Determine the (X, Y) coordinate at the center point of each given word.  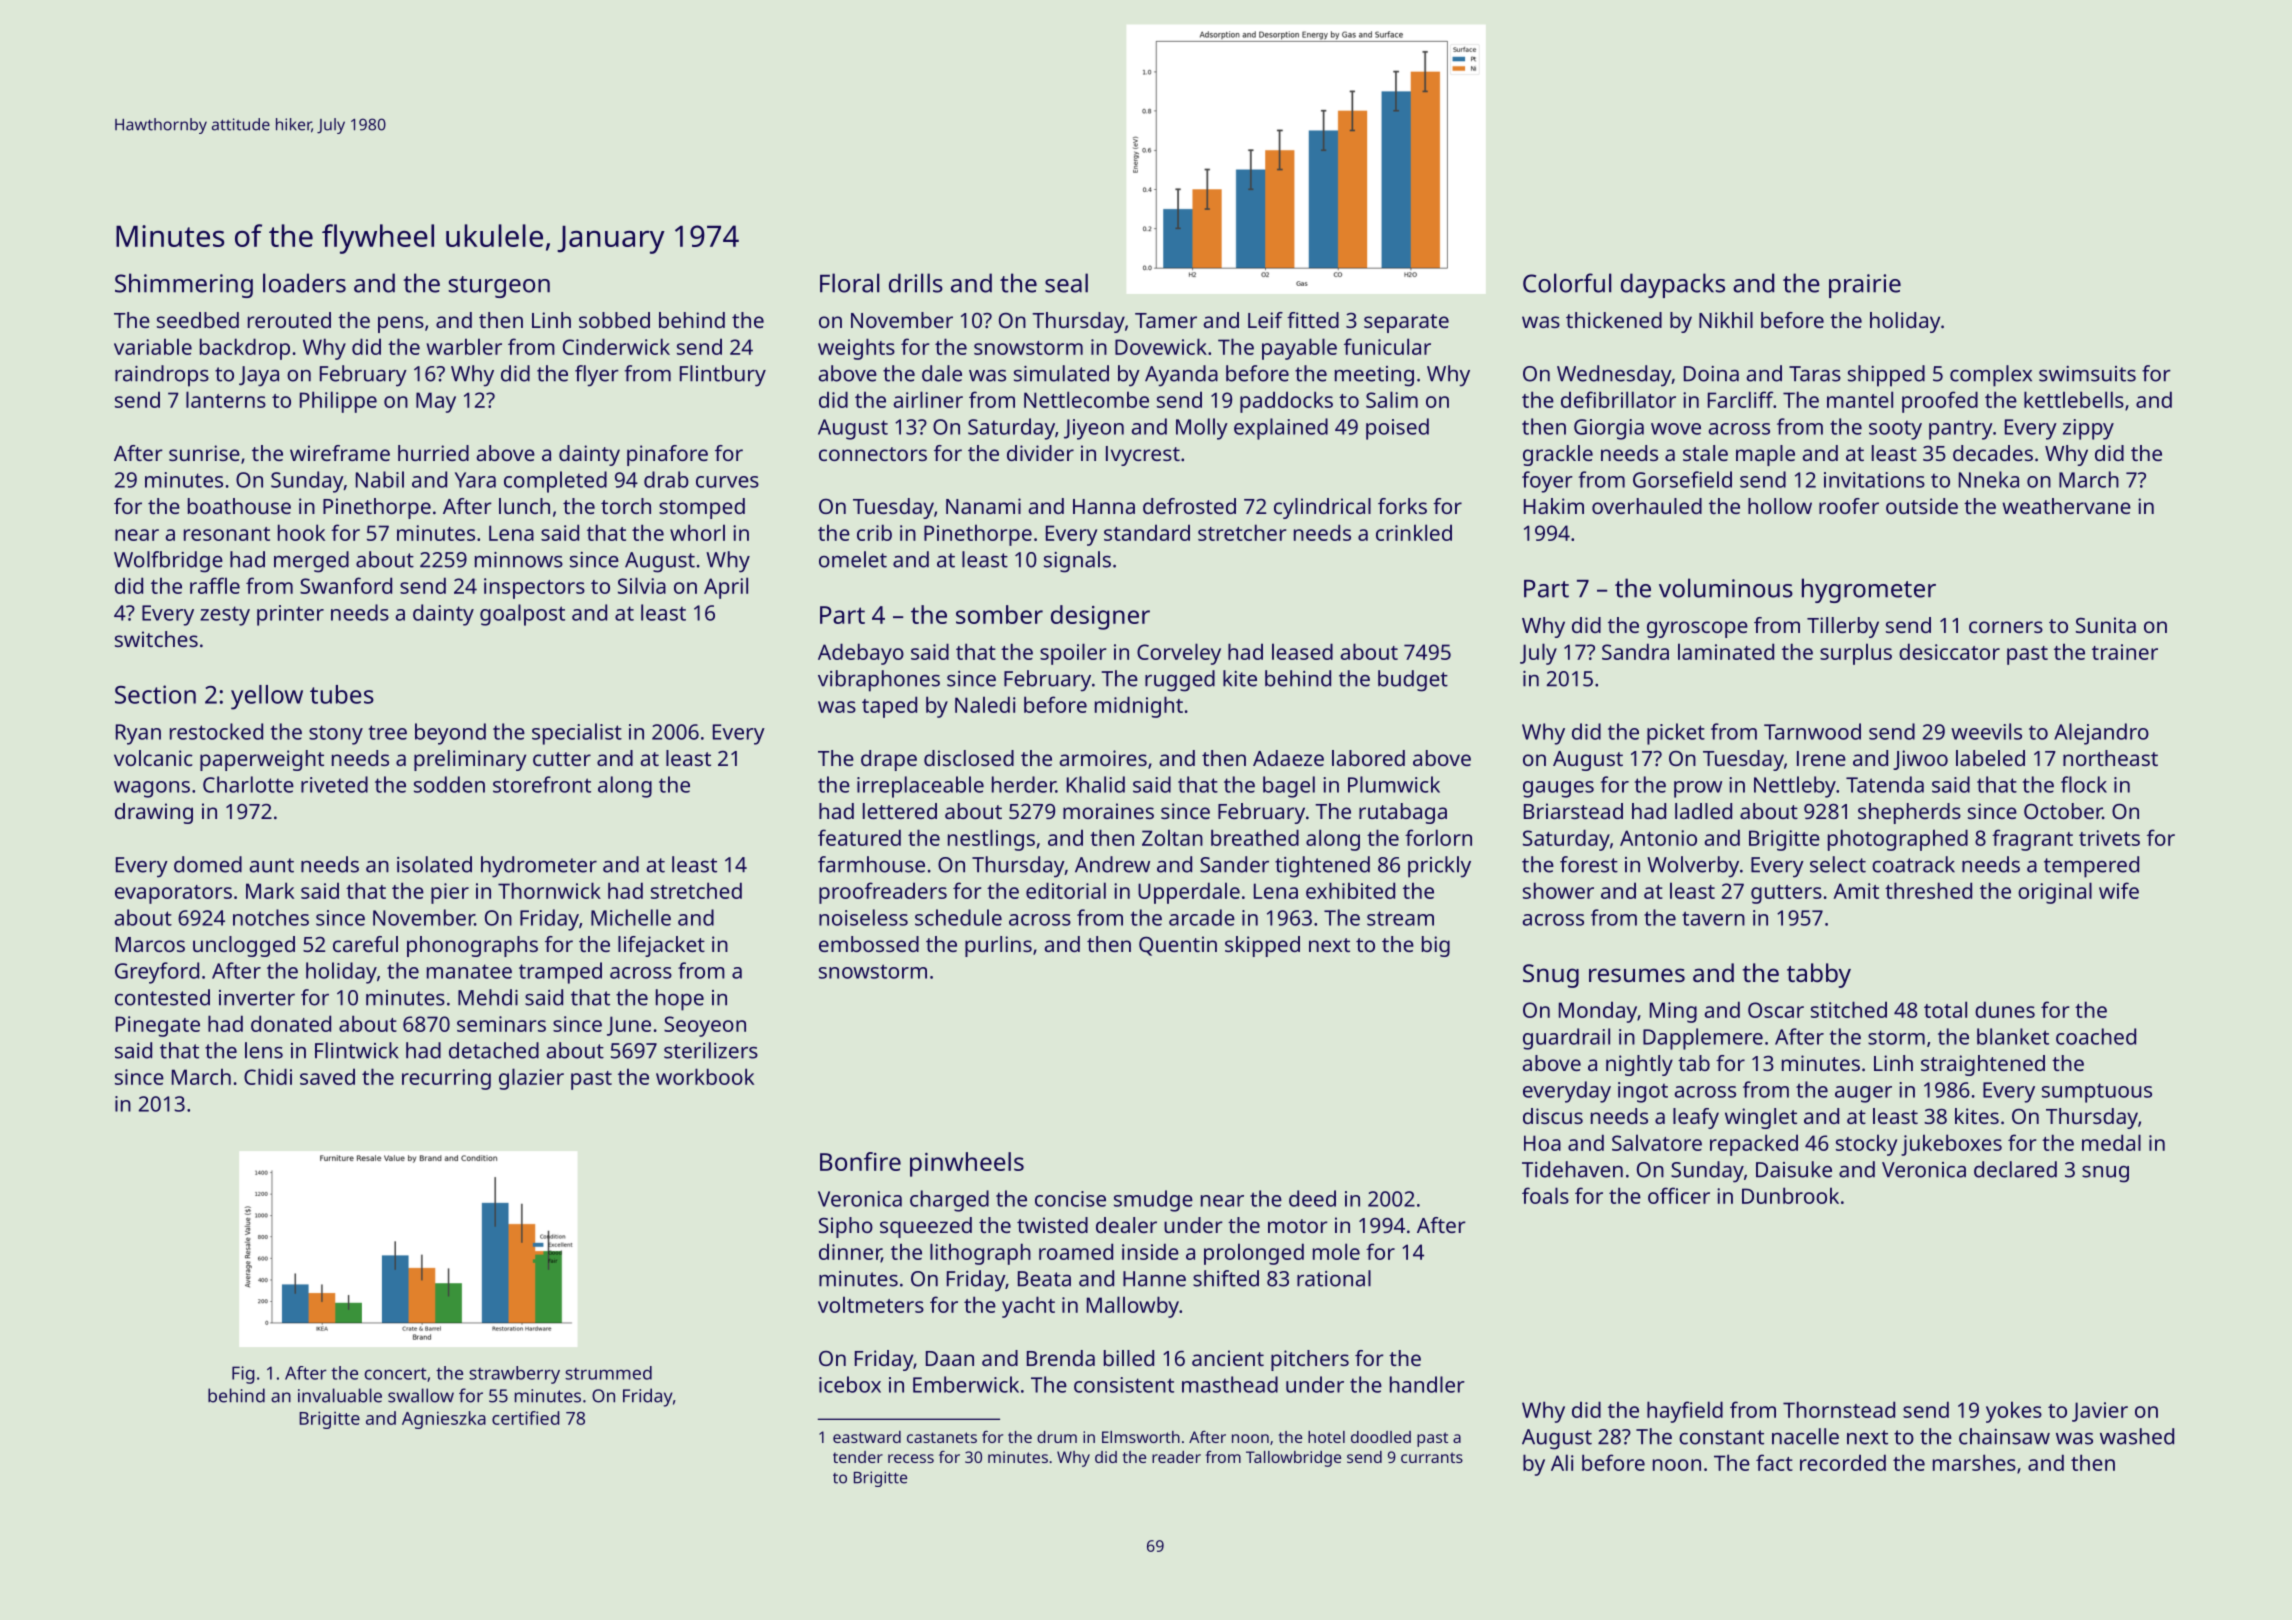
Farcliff (1740, 399)
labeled (1990, 758)
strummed (608, 1373)
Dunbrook (1790, 1195)
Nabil (380, 479)
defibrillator (1618, 399)
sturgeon (499, 287)
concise (1070, 1199)
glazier (531, 1079)
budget (1413, 681)
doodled (1381, 1437)
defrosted (1189, 506)
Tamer (1166, 320)
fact (1774, 1462)
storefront (542, 784)
